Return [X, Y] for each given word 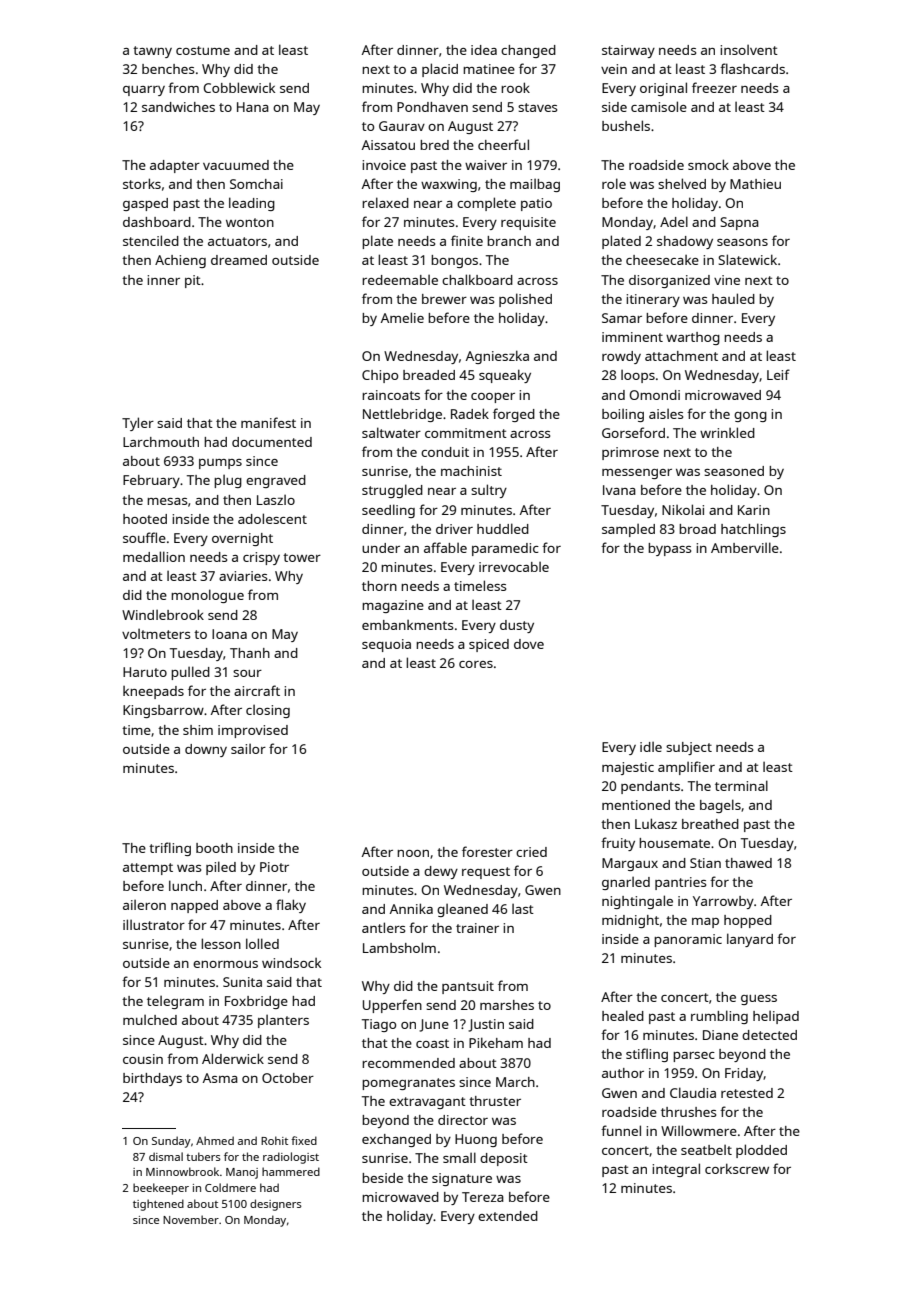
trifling [170, 849]
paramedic [505, 549]
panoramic [688, 940]
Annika [411, 908]
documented [272, 442]
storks [142, 183]
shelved [682, 183]
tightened [158, 1205]
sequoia [386, 645]
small [459, 1157]
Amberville [745, 547]
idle [651, 747]
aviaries [243, 576]
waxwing [449, 185]
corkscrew [737, 1168]
